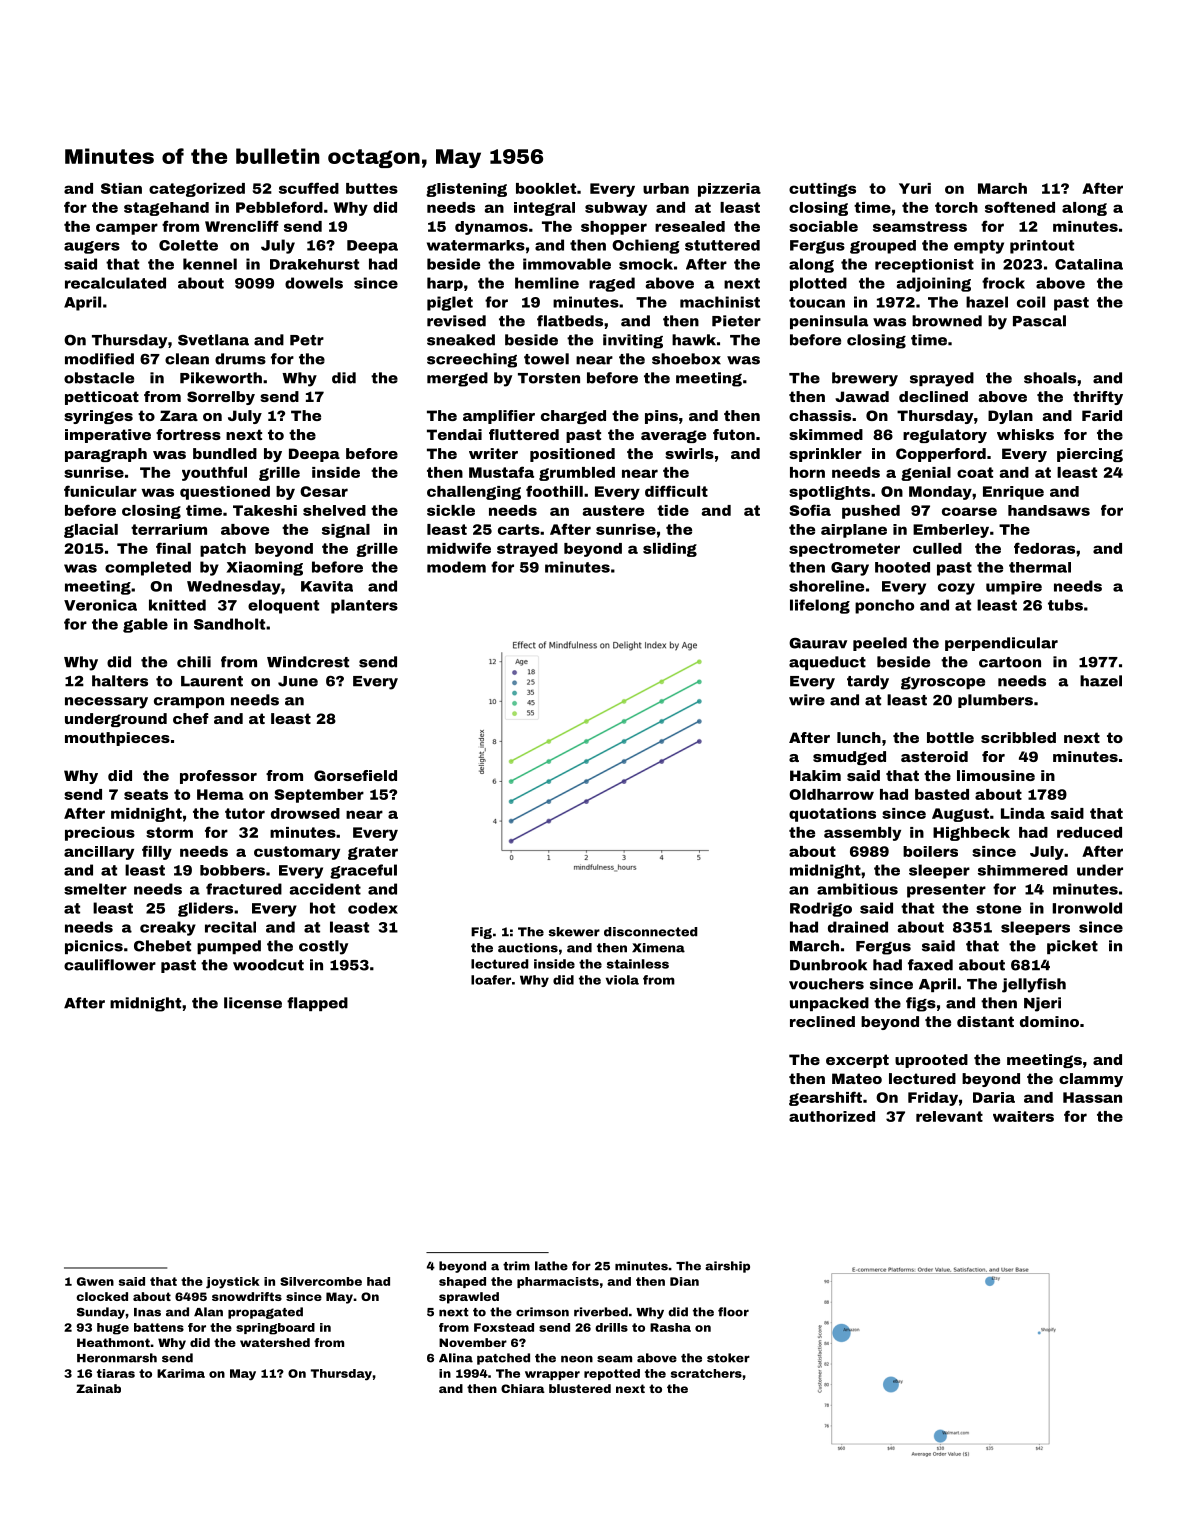 The height and width of the page is (1536, 1187). What do you see at coordinates (729, 190) in the page?
I see `pizzeria` at bounding box center [729, 190].
